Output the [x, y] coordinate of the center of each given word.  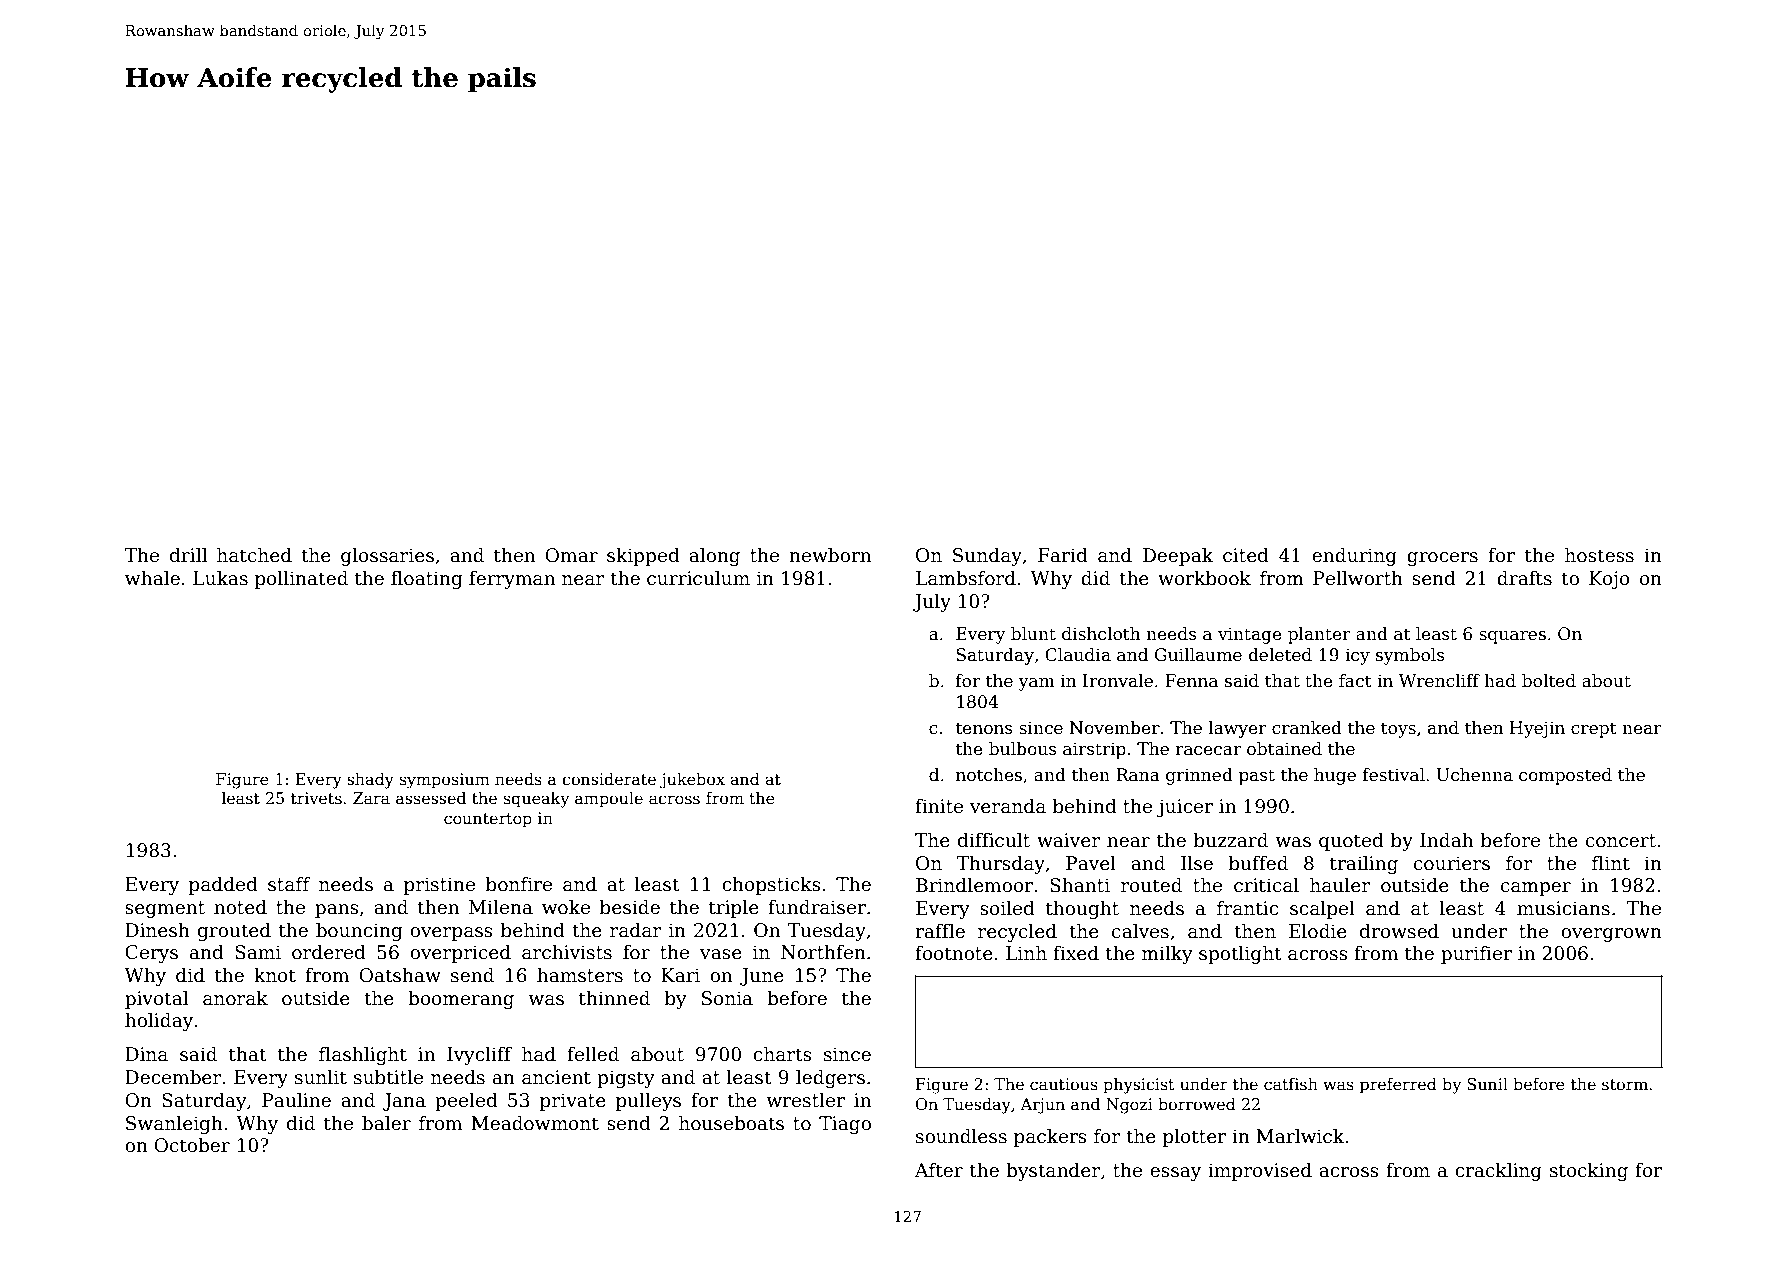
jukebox [692, 781]
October [192, 1145]
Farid [1063, 555]
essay [1175, 1174]
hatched [254, 555]
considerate [609, 779]
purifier [1476, 955]
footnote [954, 953]
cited [1246, 555]
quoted [1351, 841]
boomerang [461, 999]
